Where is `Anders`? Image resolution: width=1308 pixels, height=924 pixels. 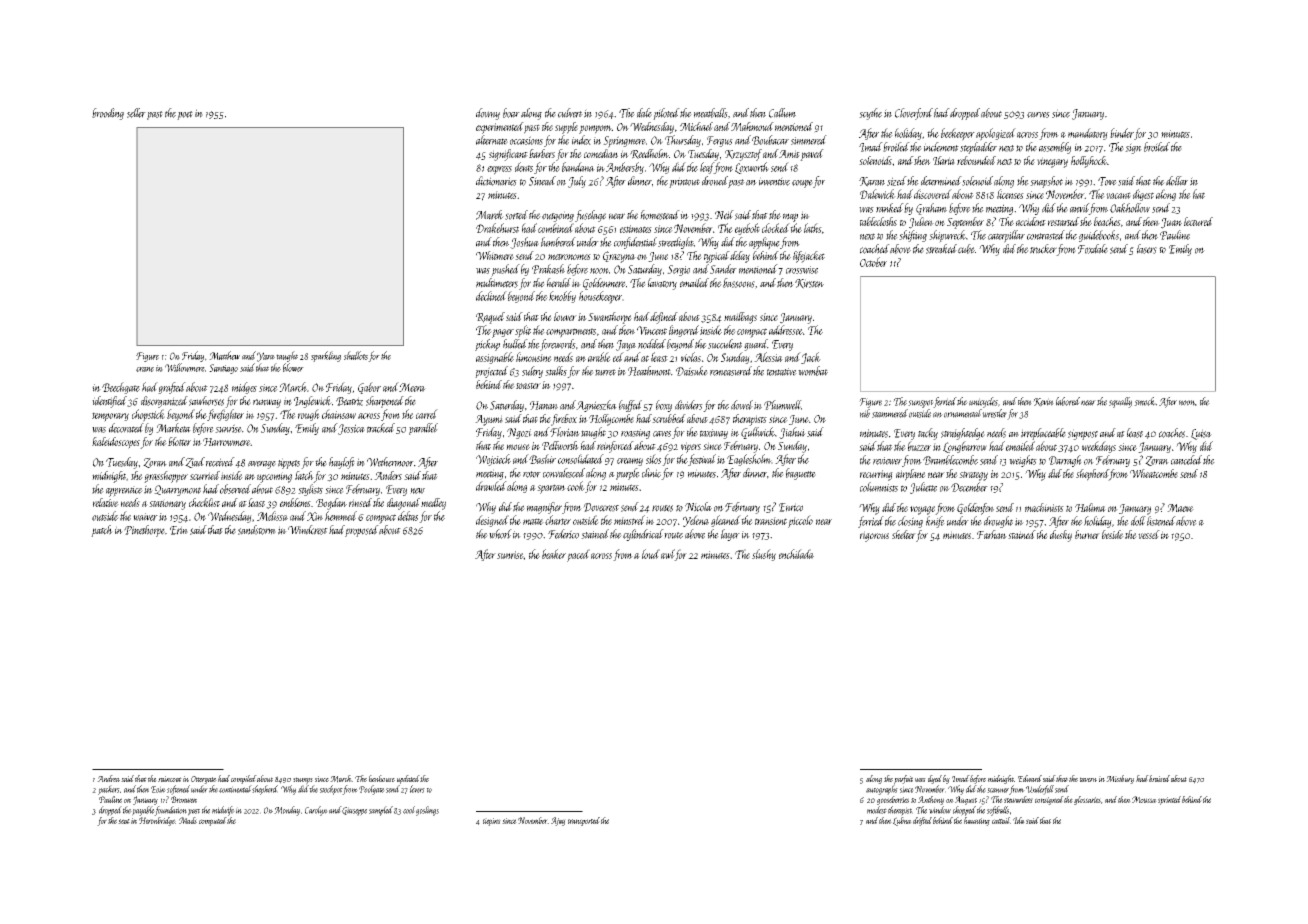 Anders is located at coordinates (388, 475).
